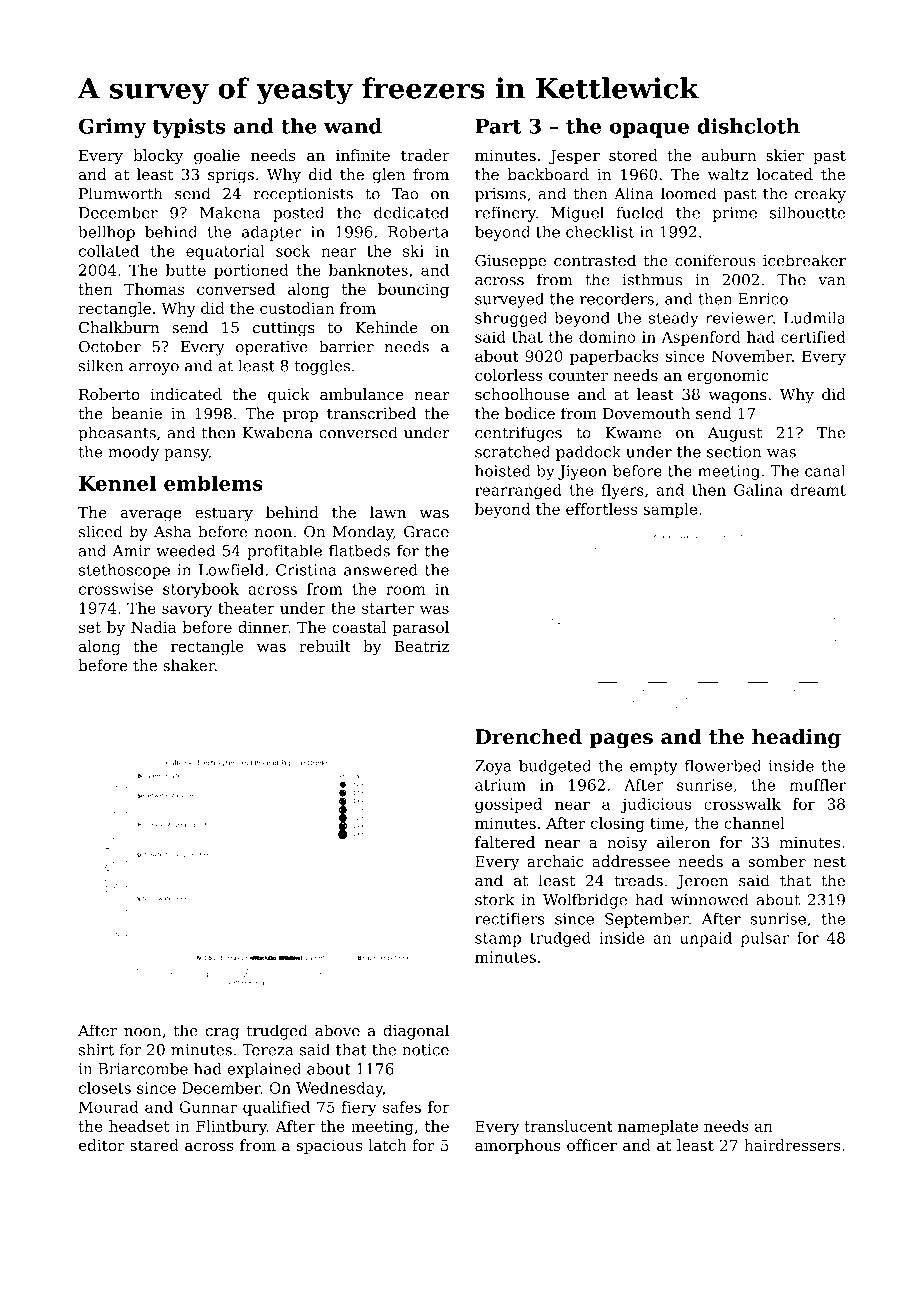 Image resolution: width=924 pixels, height=1314 pixels. What do you see at coordinates (96, 1049) in the page?
I see `shirt` at bounding box center [96, 1049].
